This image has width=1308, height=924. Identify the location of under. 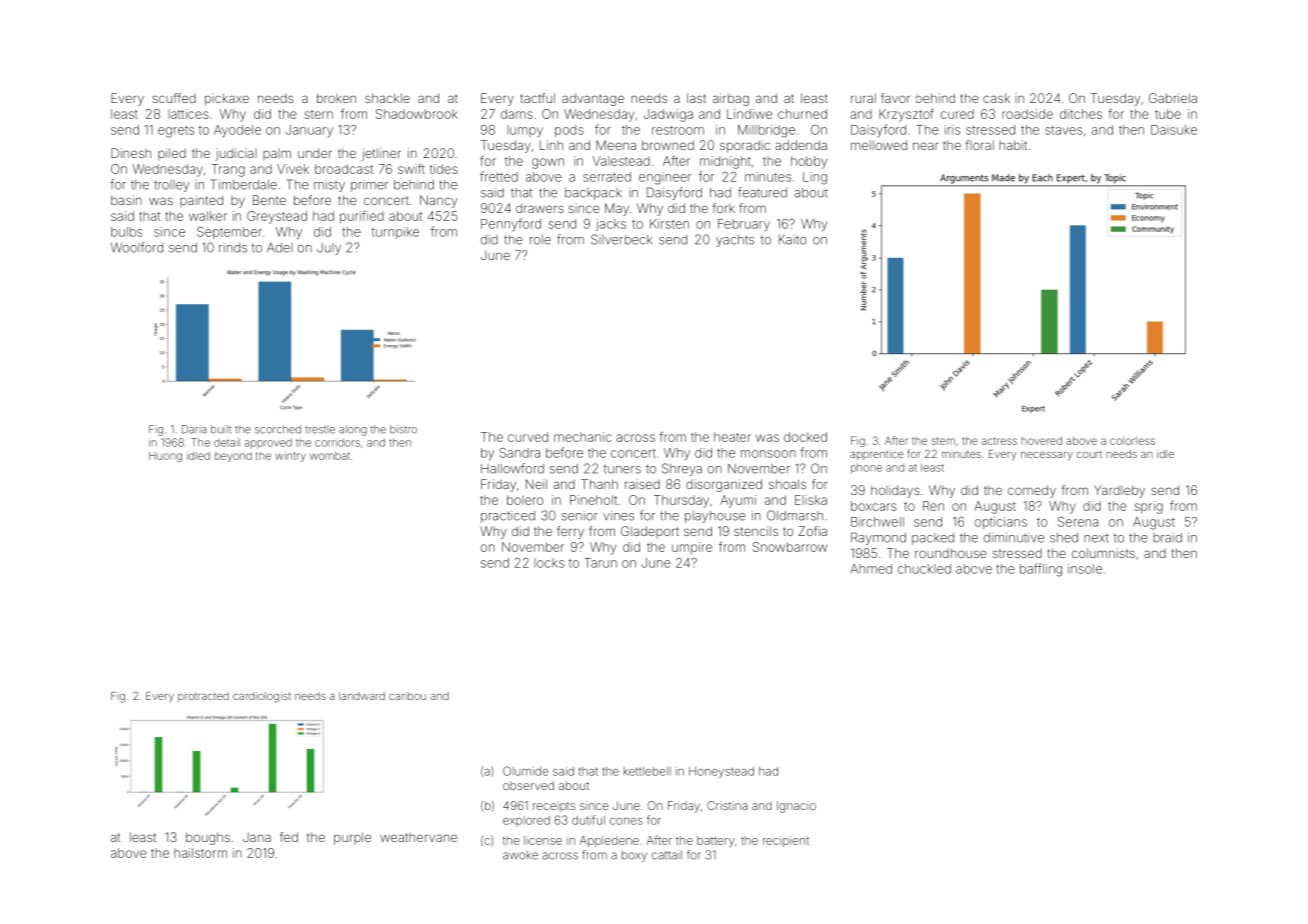
(315, 153).
